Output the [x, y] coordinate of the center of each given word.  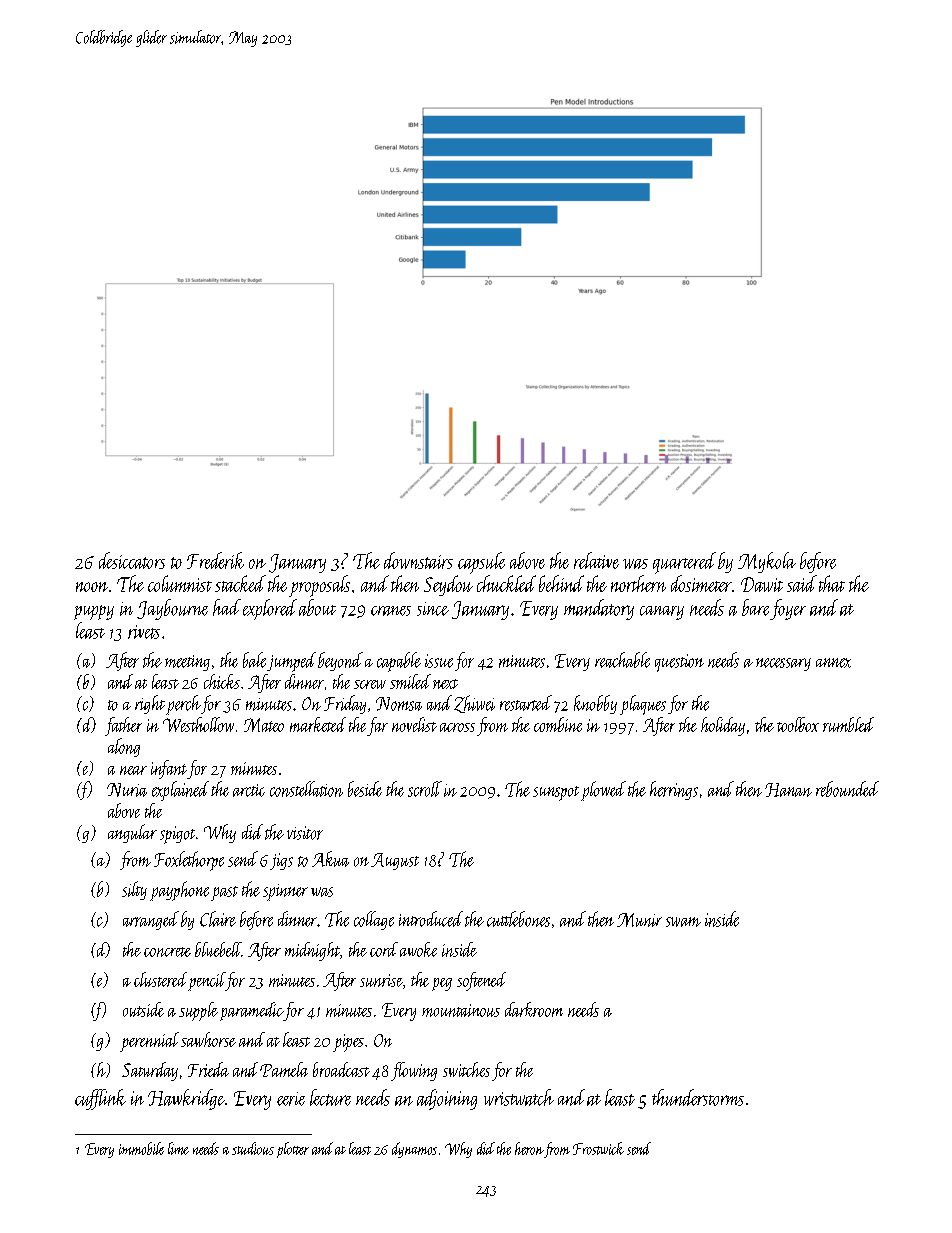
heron [529, 1148]
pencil [207, 981]
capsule [481, 563]
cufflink [100, 1099]
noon [92, 587]
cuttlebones [518, 919]
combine [558, 724]
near [133, 770]
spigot [177, 835]
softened [481, 981]
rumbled [848, 724]
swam [683, 922]
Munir [639, 920]
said [802, 583]
